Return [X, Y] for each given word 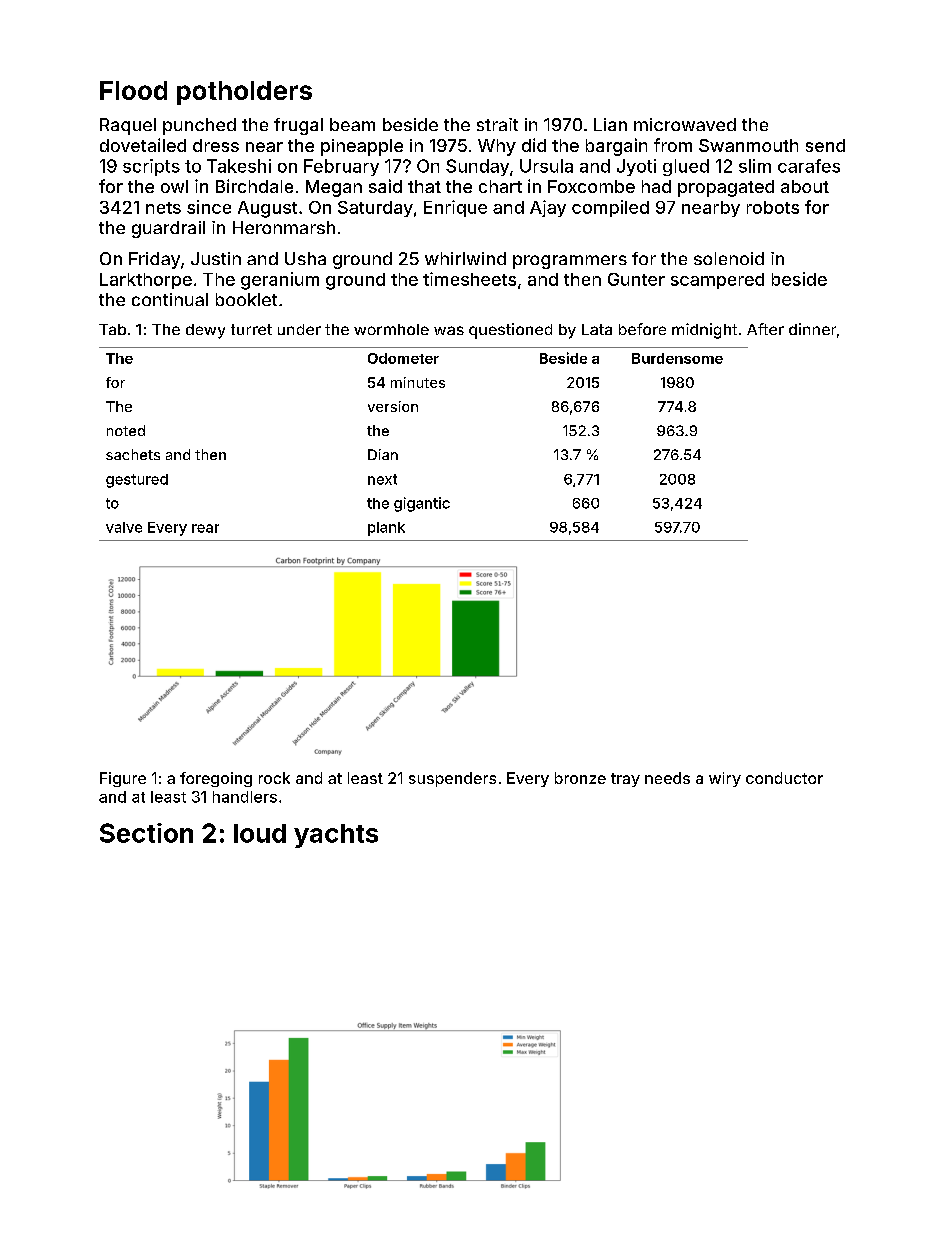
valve [124, 527]
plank [386, 529]
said [385, 186]
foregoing [216, 779]
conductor [784, 778]
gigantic [422, 504]
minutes [418, 382]
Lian [610, 124]
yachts [336, 836]
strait [497, 124]
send [825, 145]
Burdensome [677, 358]
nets [163, 208]
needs [667, 778]
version [393, 406]
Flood [133, 90]
